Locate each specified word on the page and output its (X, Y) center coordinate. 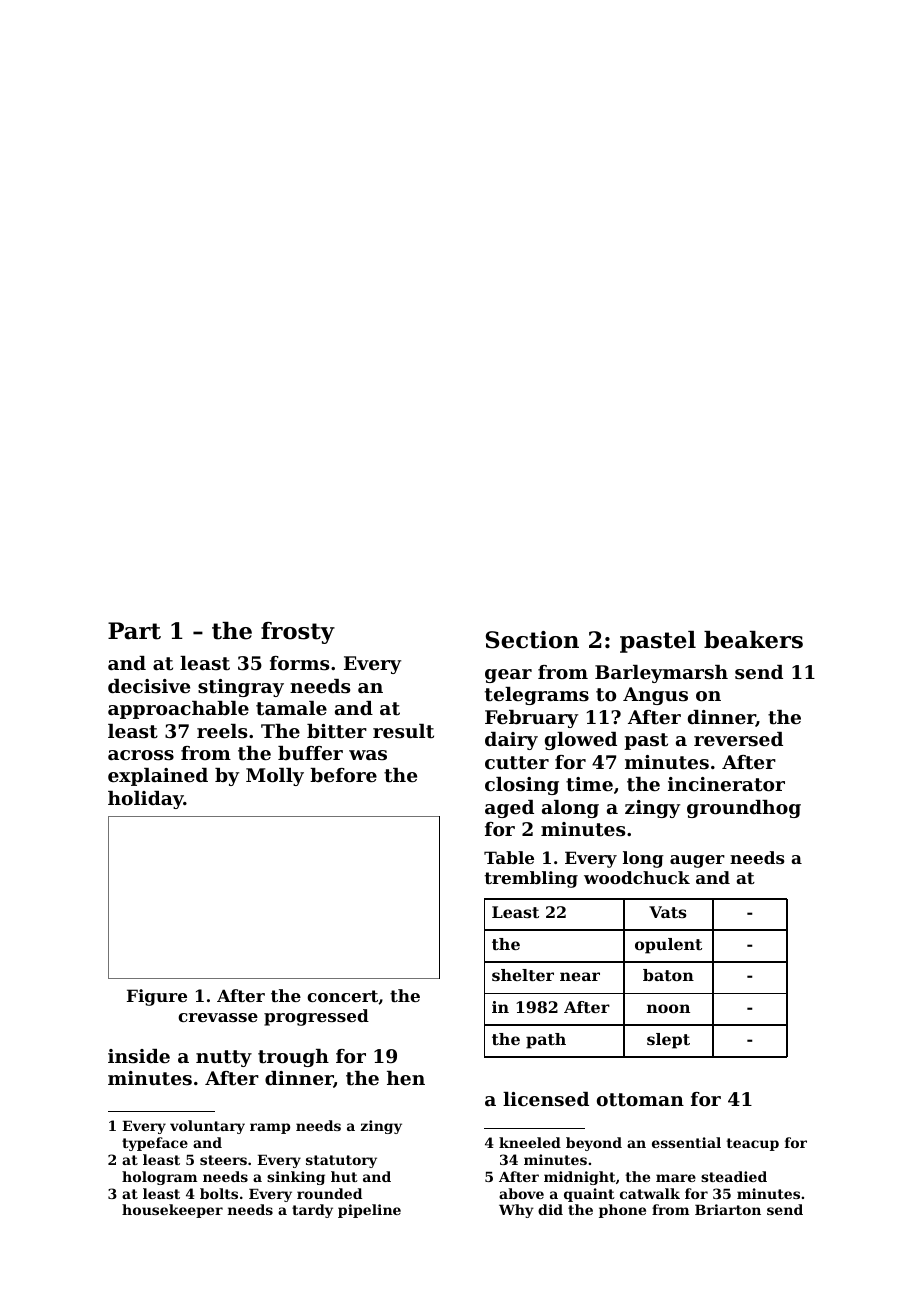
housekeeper (172, 1211)
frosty (298, 633)
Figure (157, 997)
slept (668, 1041)
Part (134, 631)
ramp (270, 1128)
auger (697, 861)
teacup (753, 1144)
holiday (146, 800)
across (141, 755)
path (546, 1041)
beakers (753, 640)
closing (522, 786)
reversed (738, 739)
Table (509, 857)
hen (406, 1078)
